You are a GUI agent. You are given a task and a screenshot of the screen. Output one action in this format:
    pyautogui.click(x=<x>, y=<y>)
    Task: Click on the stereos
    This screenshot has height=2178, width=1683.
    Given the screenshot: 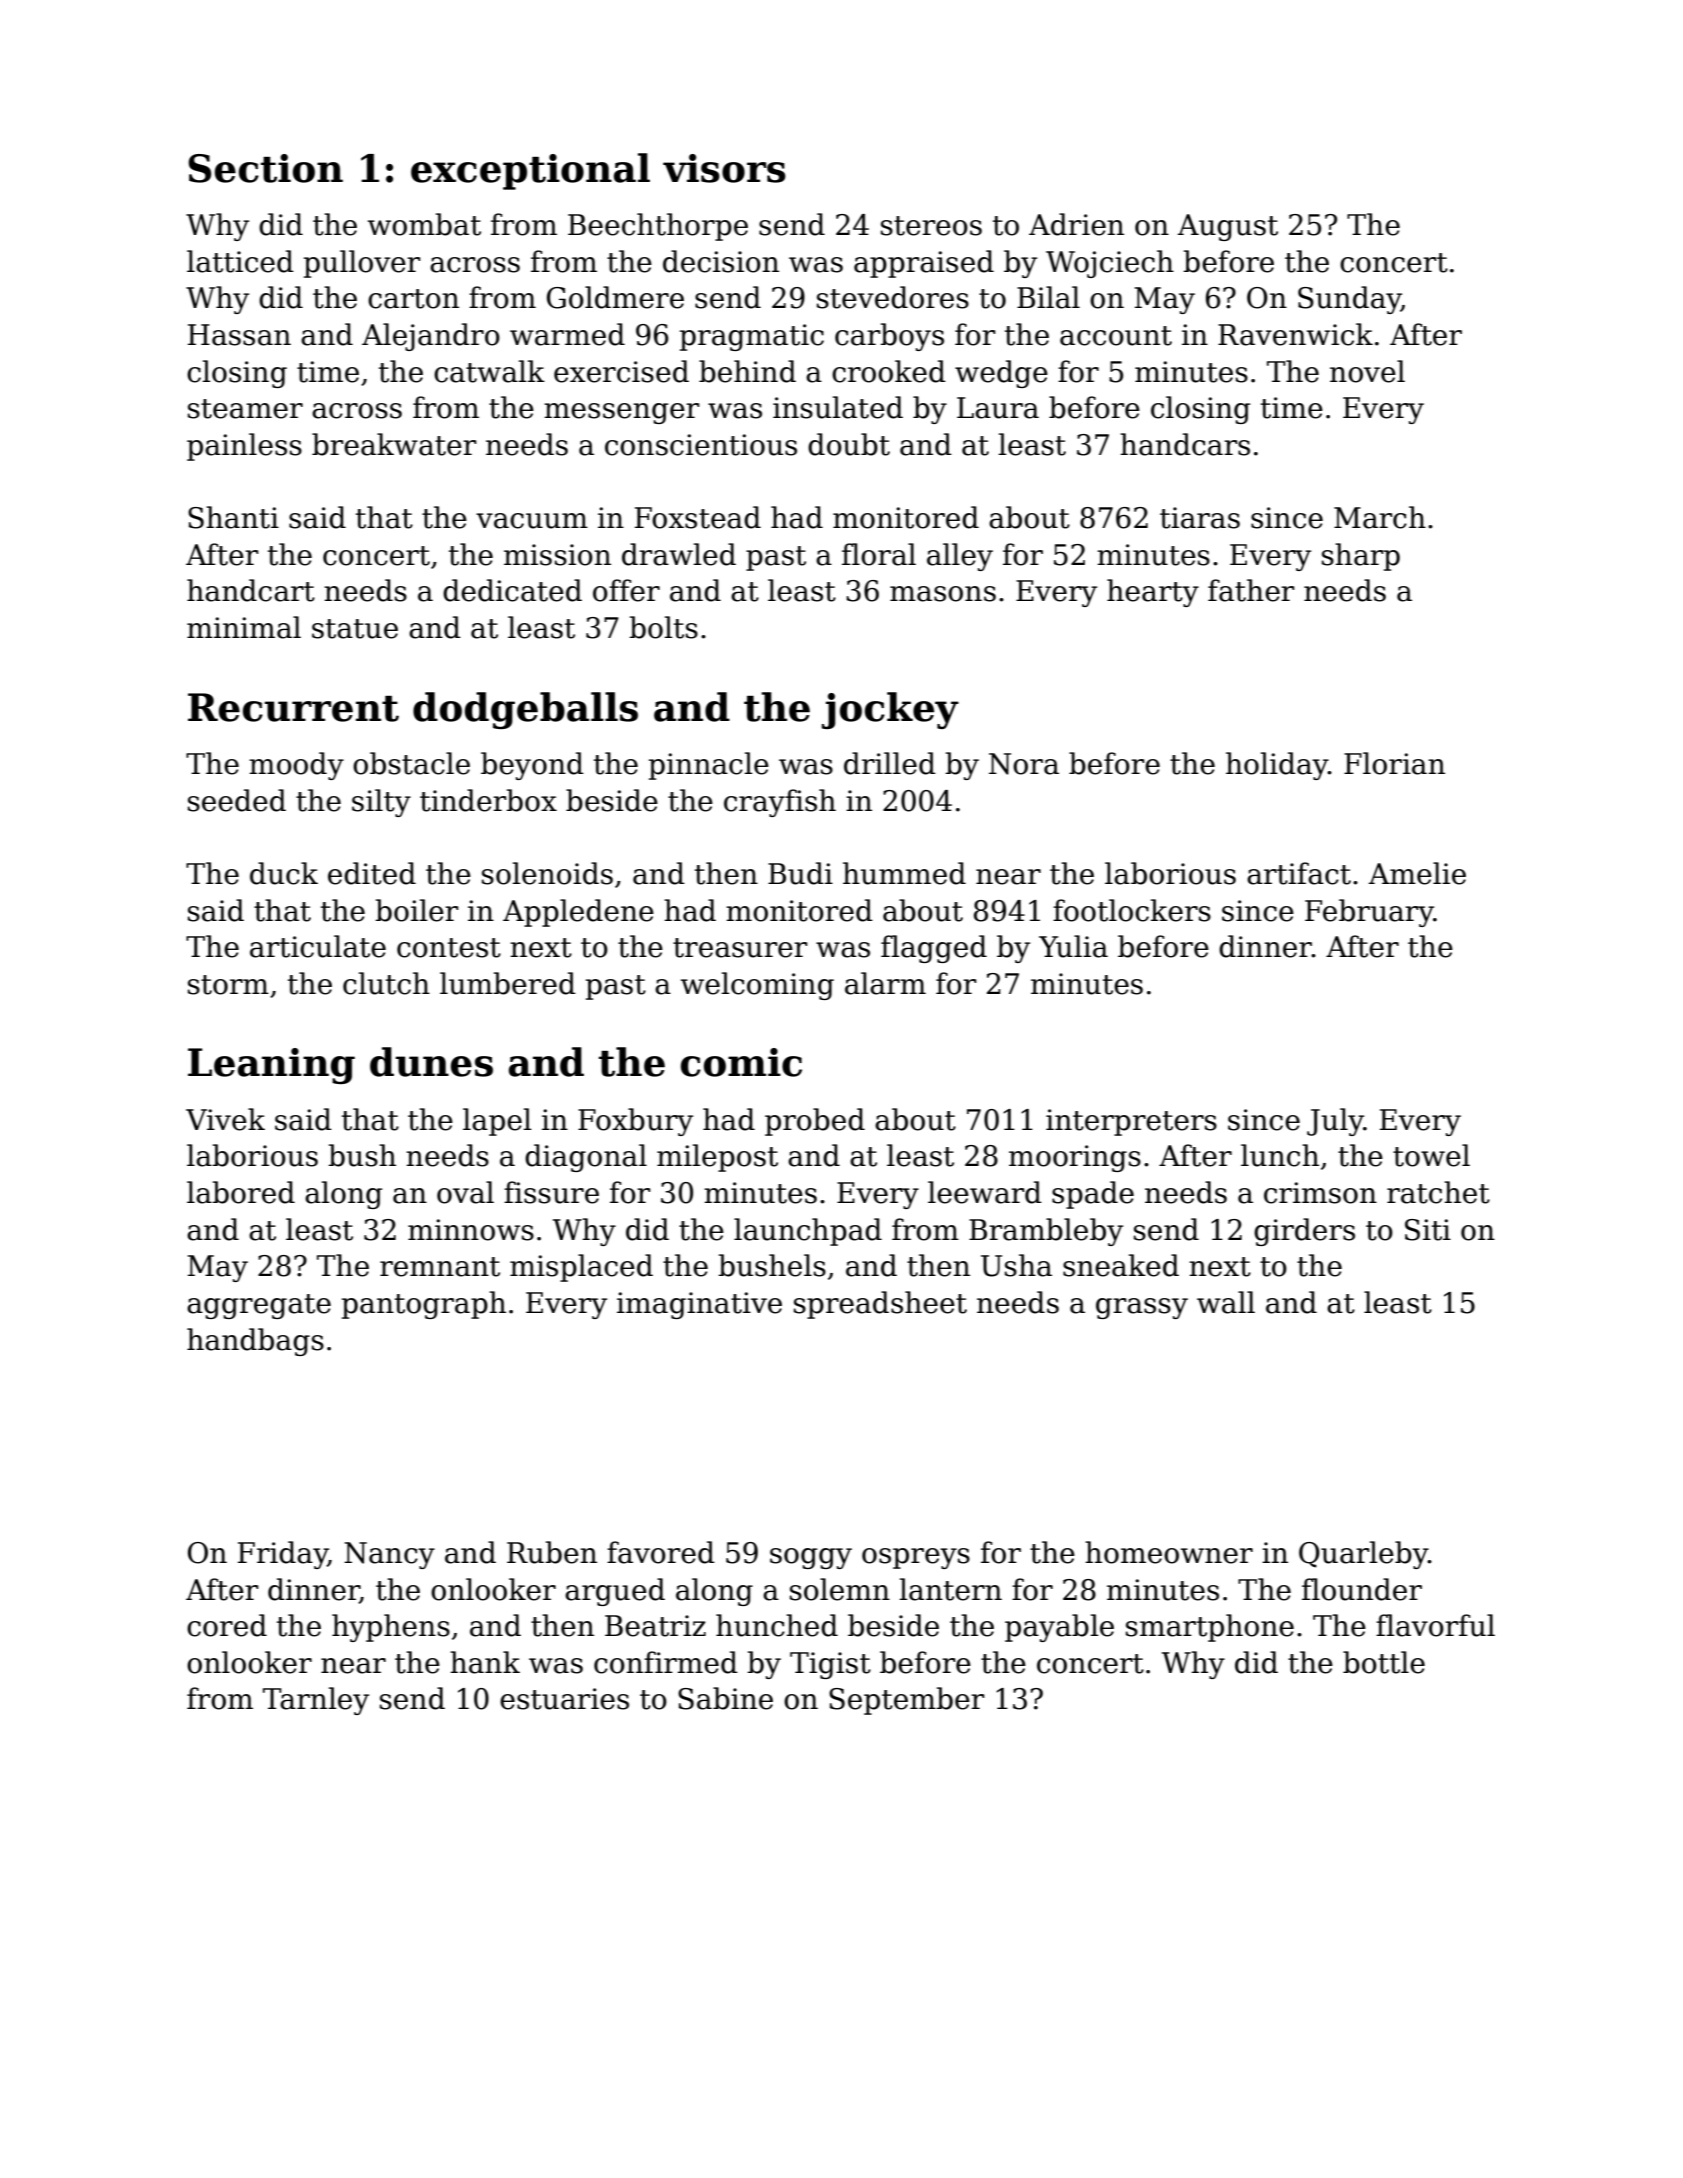 What is the action you would take?
    pyautogui.click(x=931, y=226)
